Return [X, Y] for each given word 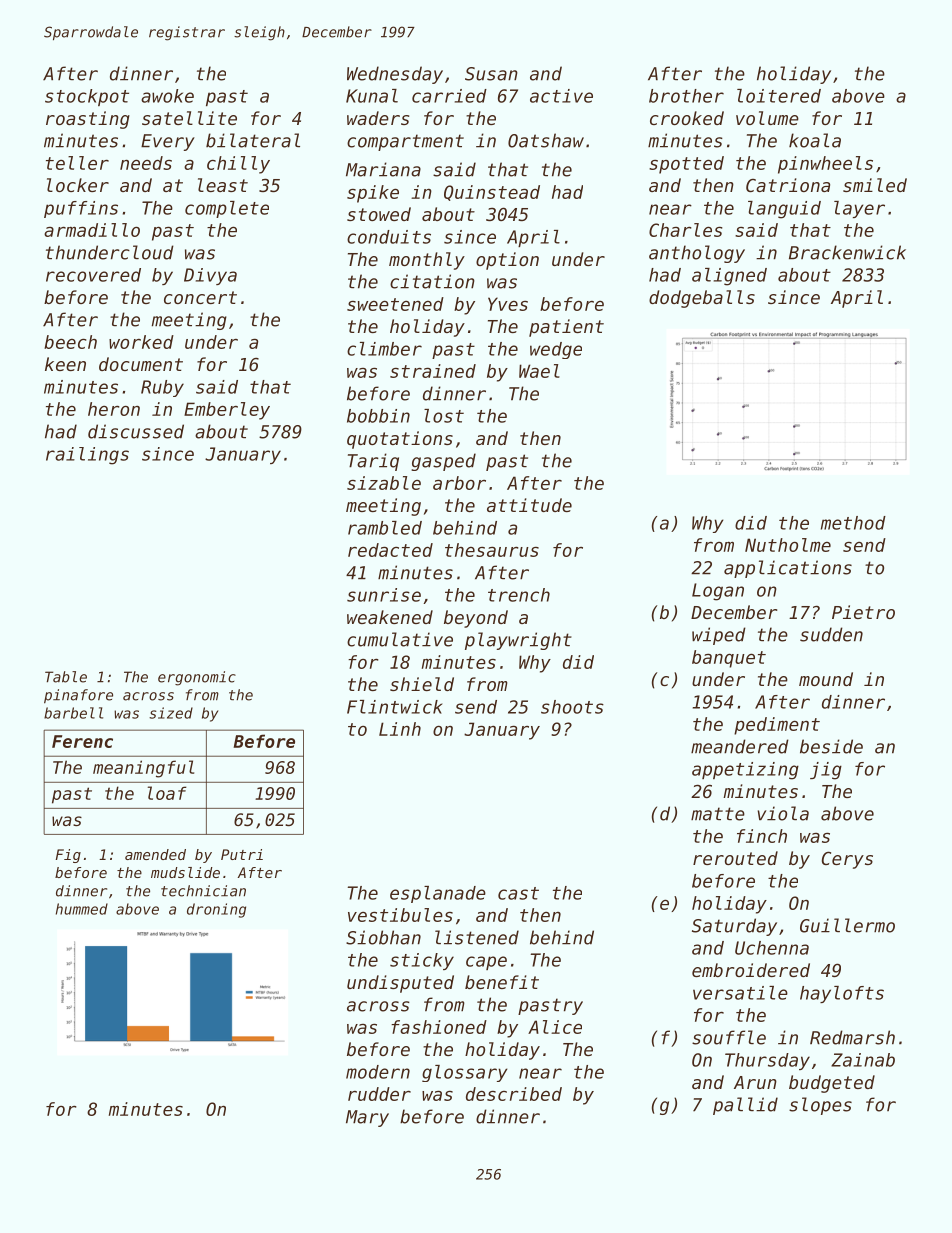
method [853, 523]
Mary [367, 1118]
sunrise [384, 595]
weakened [390, 617]
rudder [379, 1094]
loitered [779, 96]
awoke [167, 96]
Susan [491, 74]
